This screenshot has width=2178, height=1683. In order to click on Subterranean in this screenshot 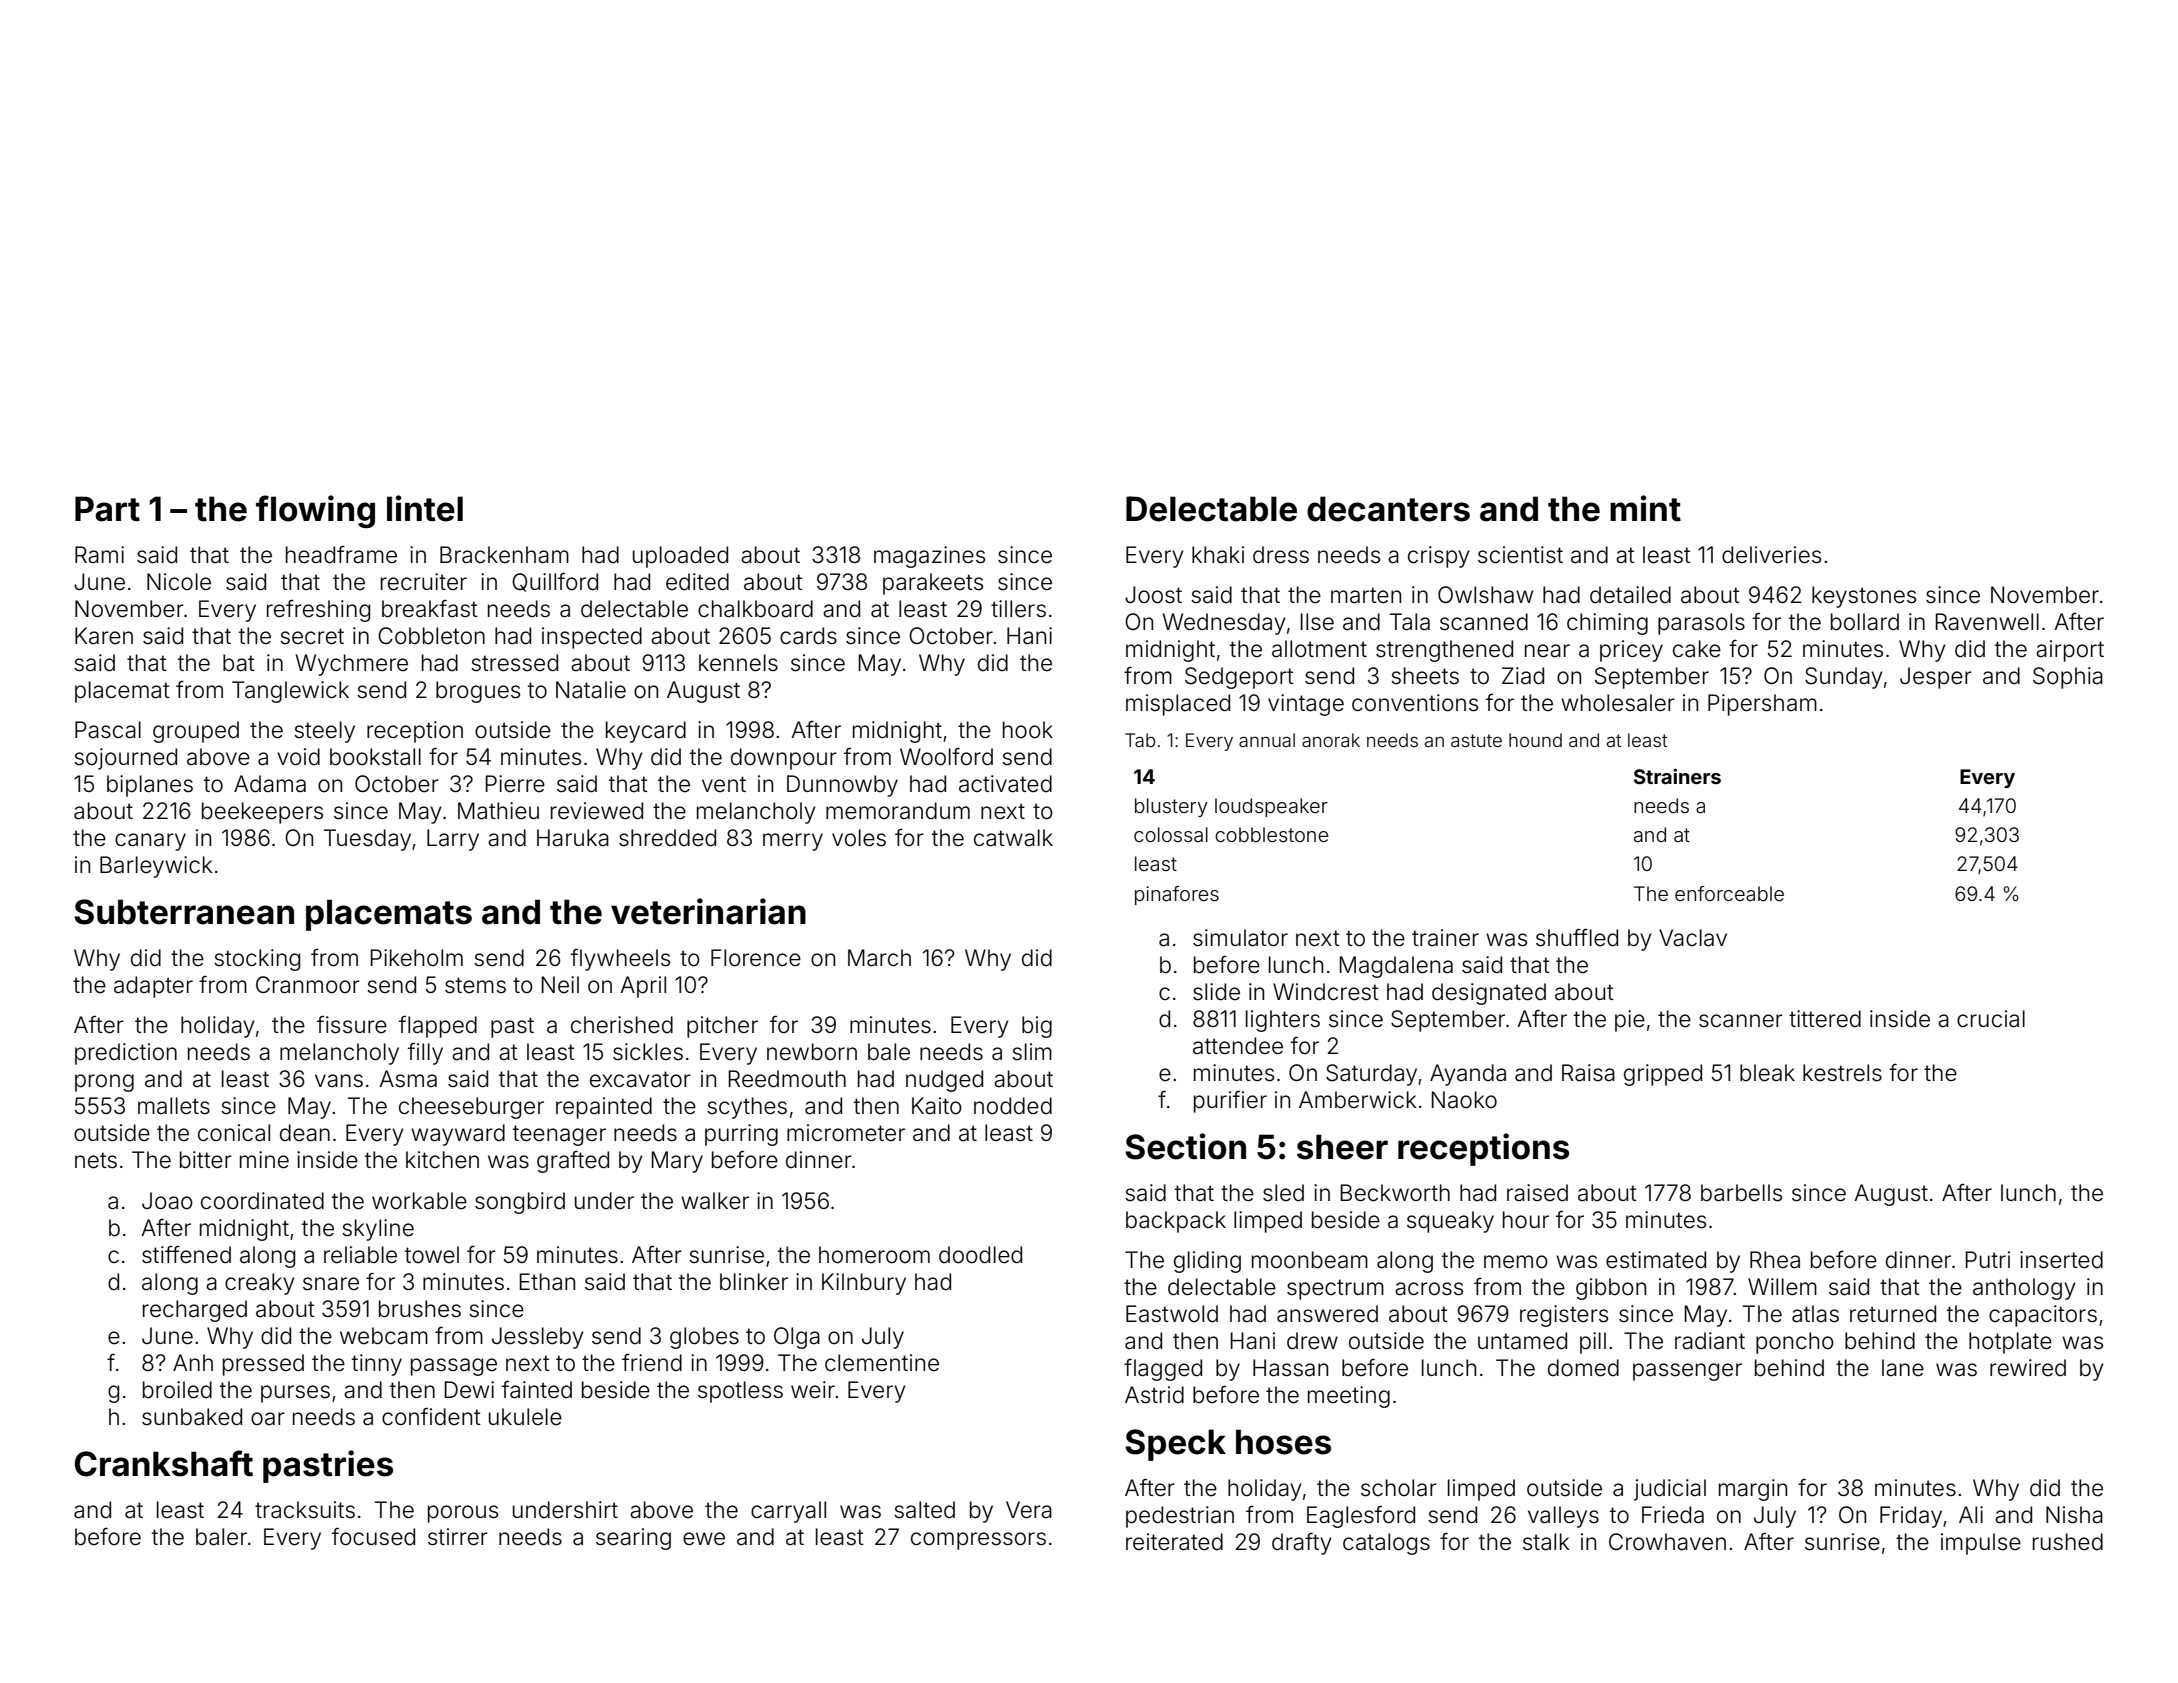, I will do `click(184, 912)`.
